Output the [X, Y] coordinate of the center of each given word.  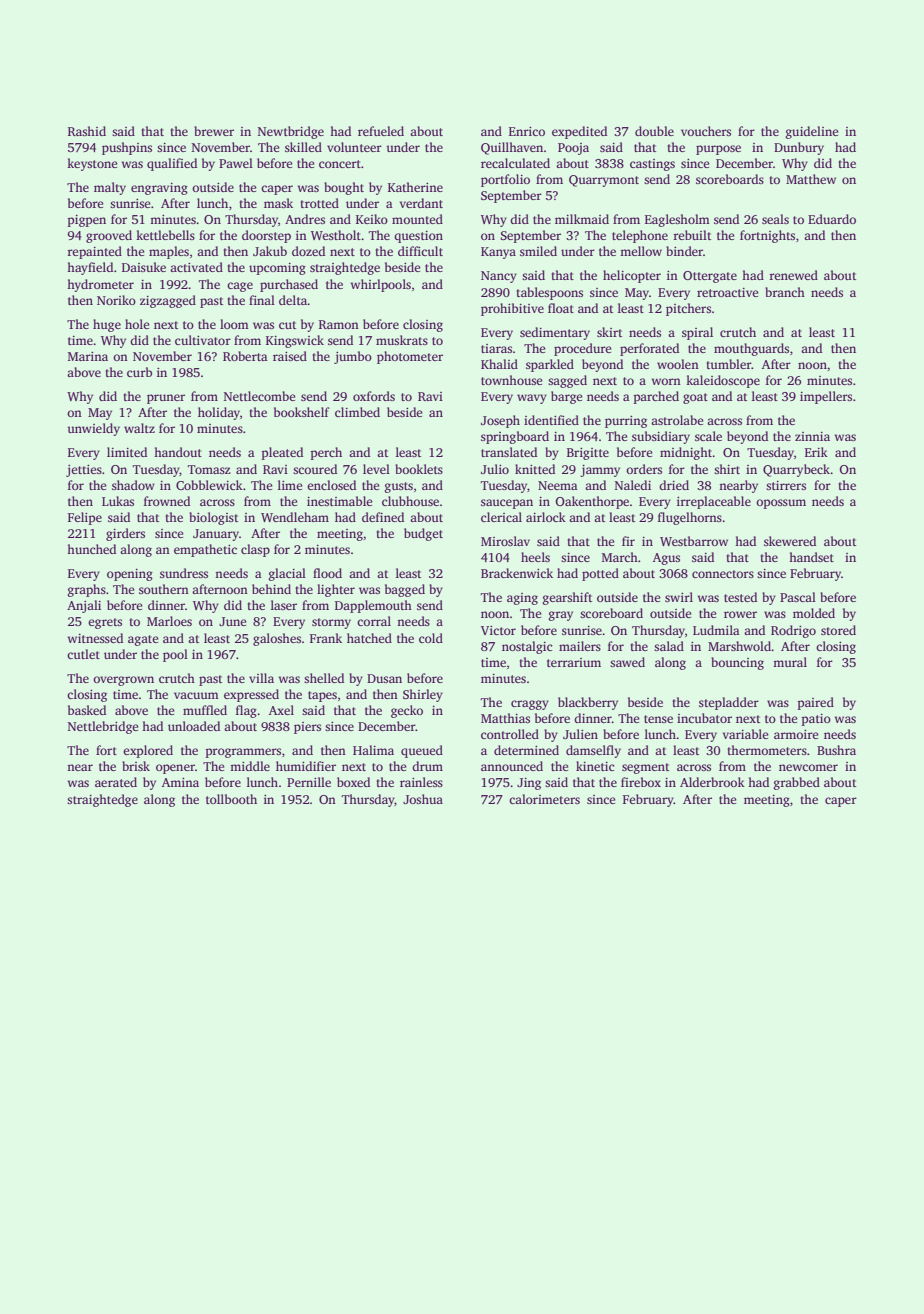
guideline [812, 132]
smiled [538, 251]
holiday [219, 413]
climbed [357, 412]
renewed [793, 275]
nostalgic [527, 647]
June [233, 621]
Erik [816, 452]
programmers [243, 753]
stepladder [729, 703]
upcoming [277, 269]
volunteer [354, 147]
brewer [214, 131]
